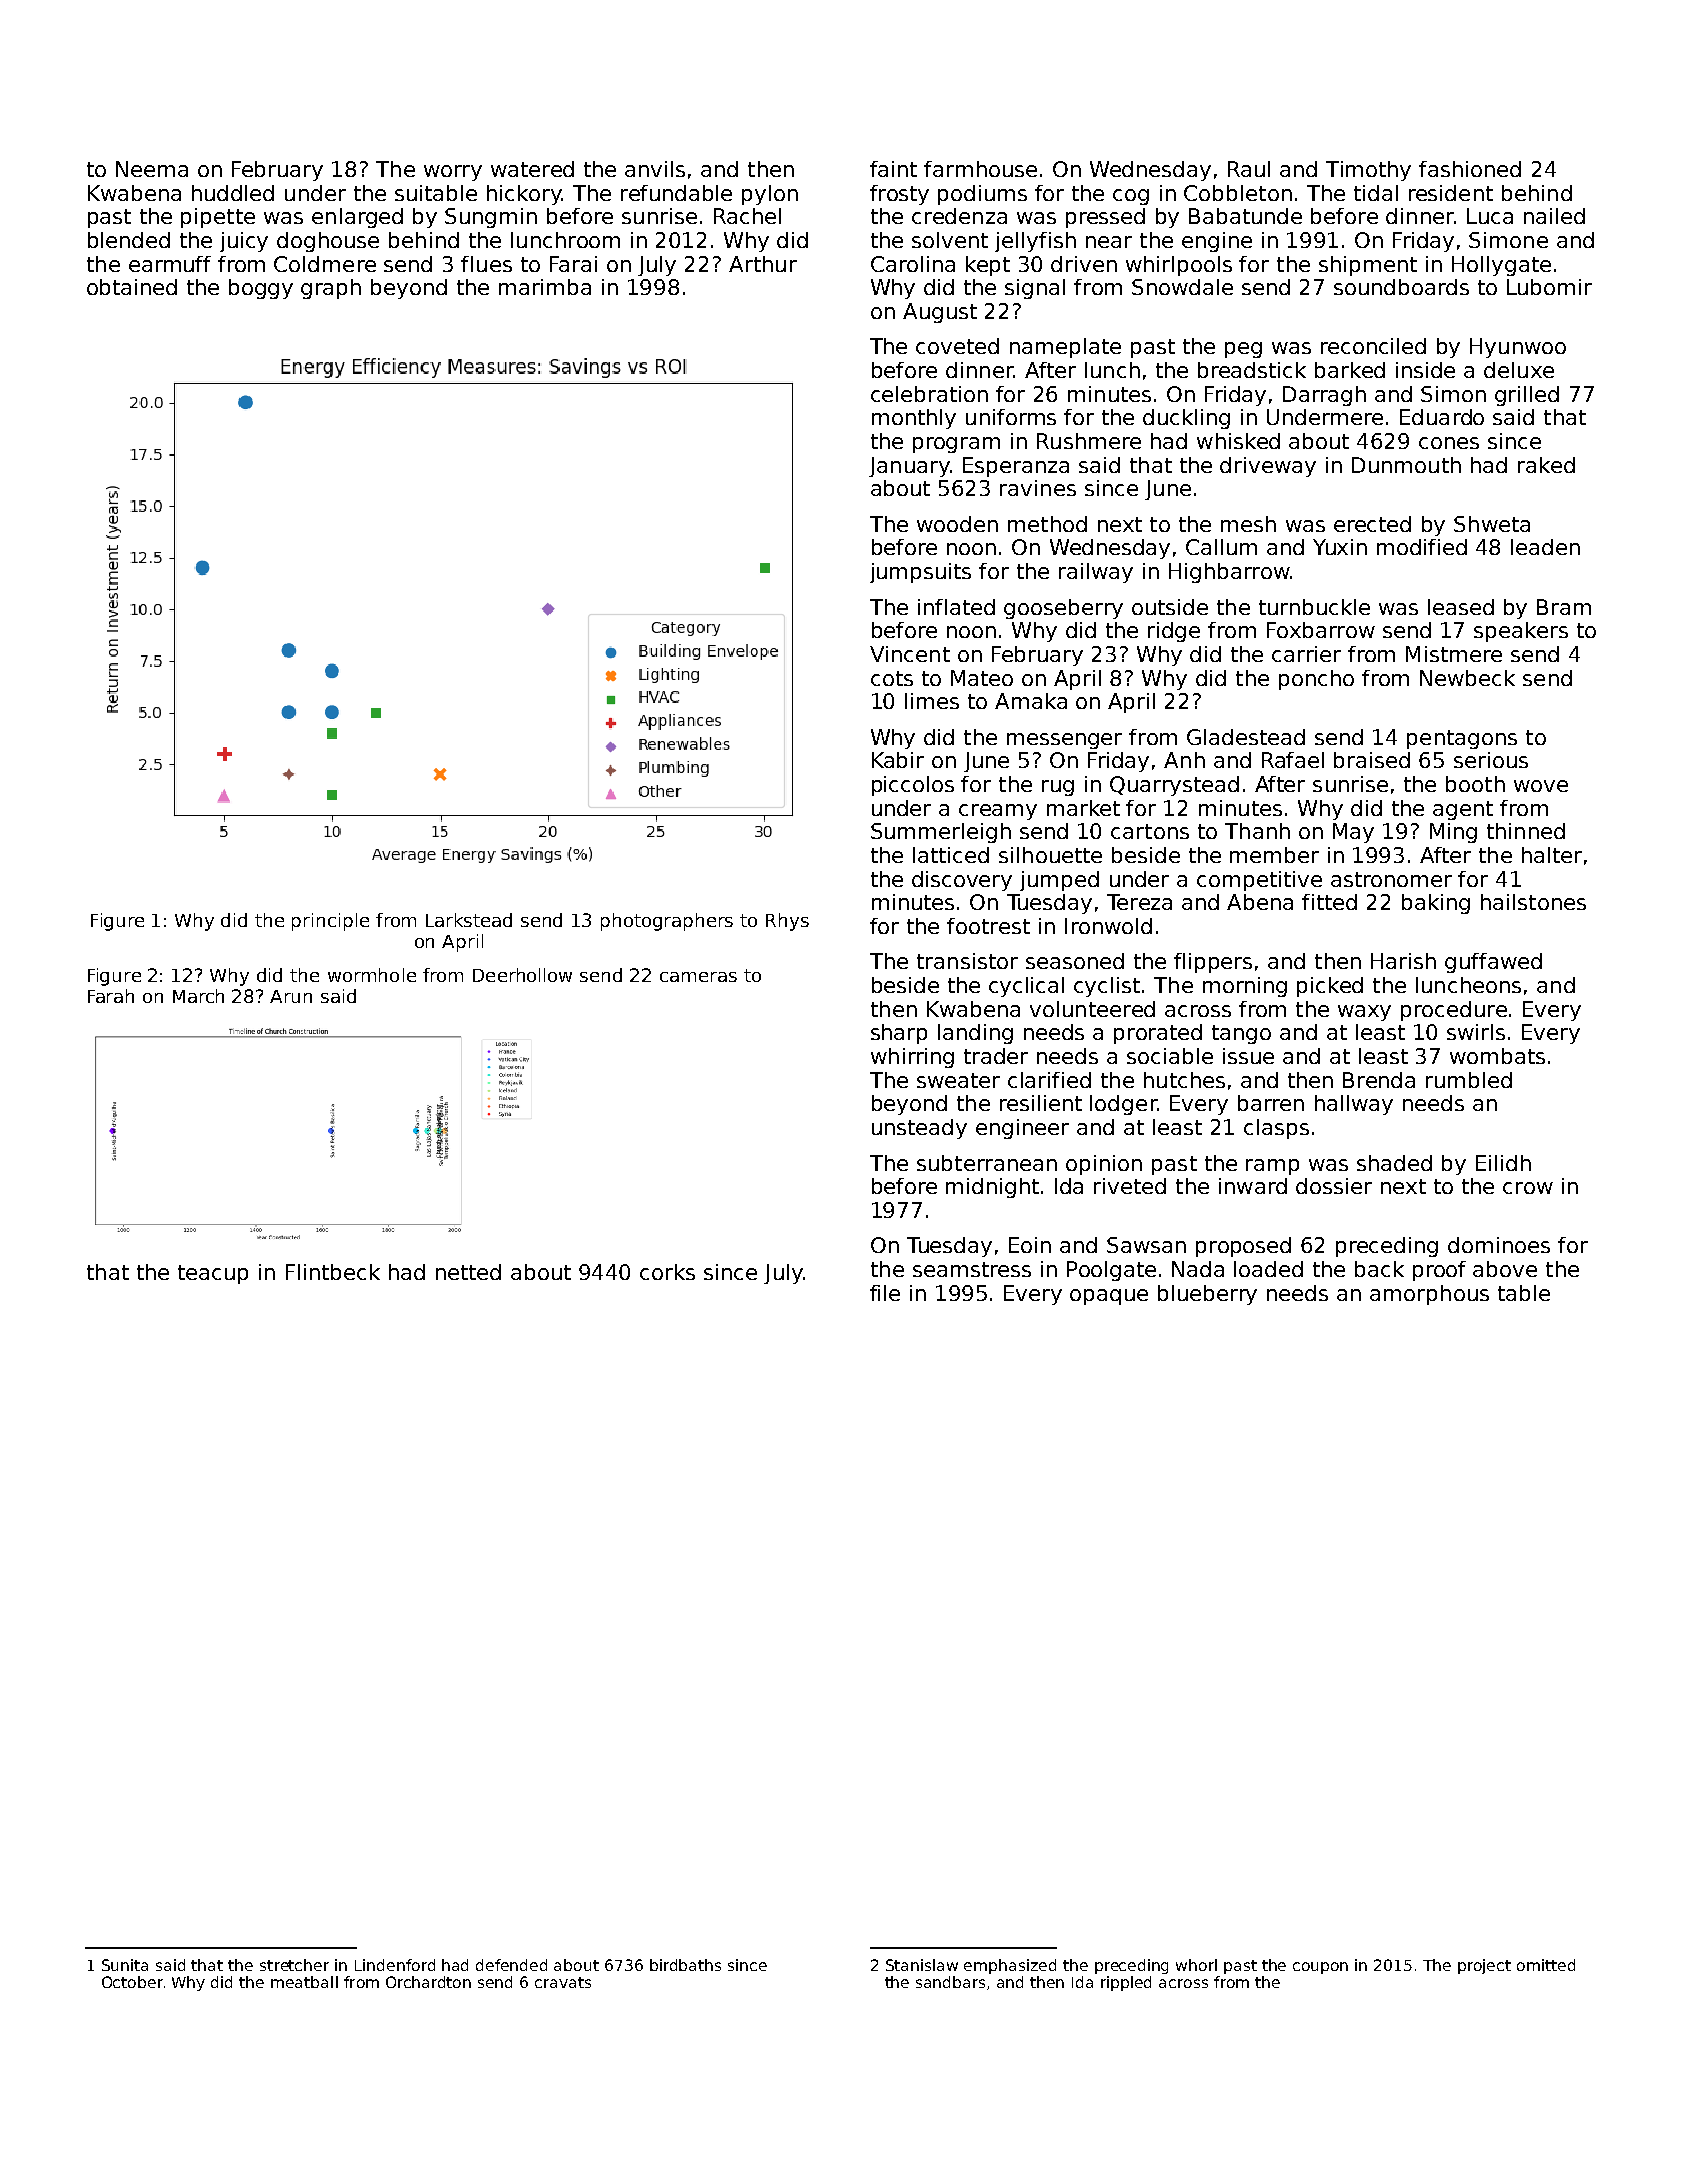  I want to click on marimba, so click(545, 287).
